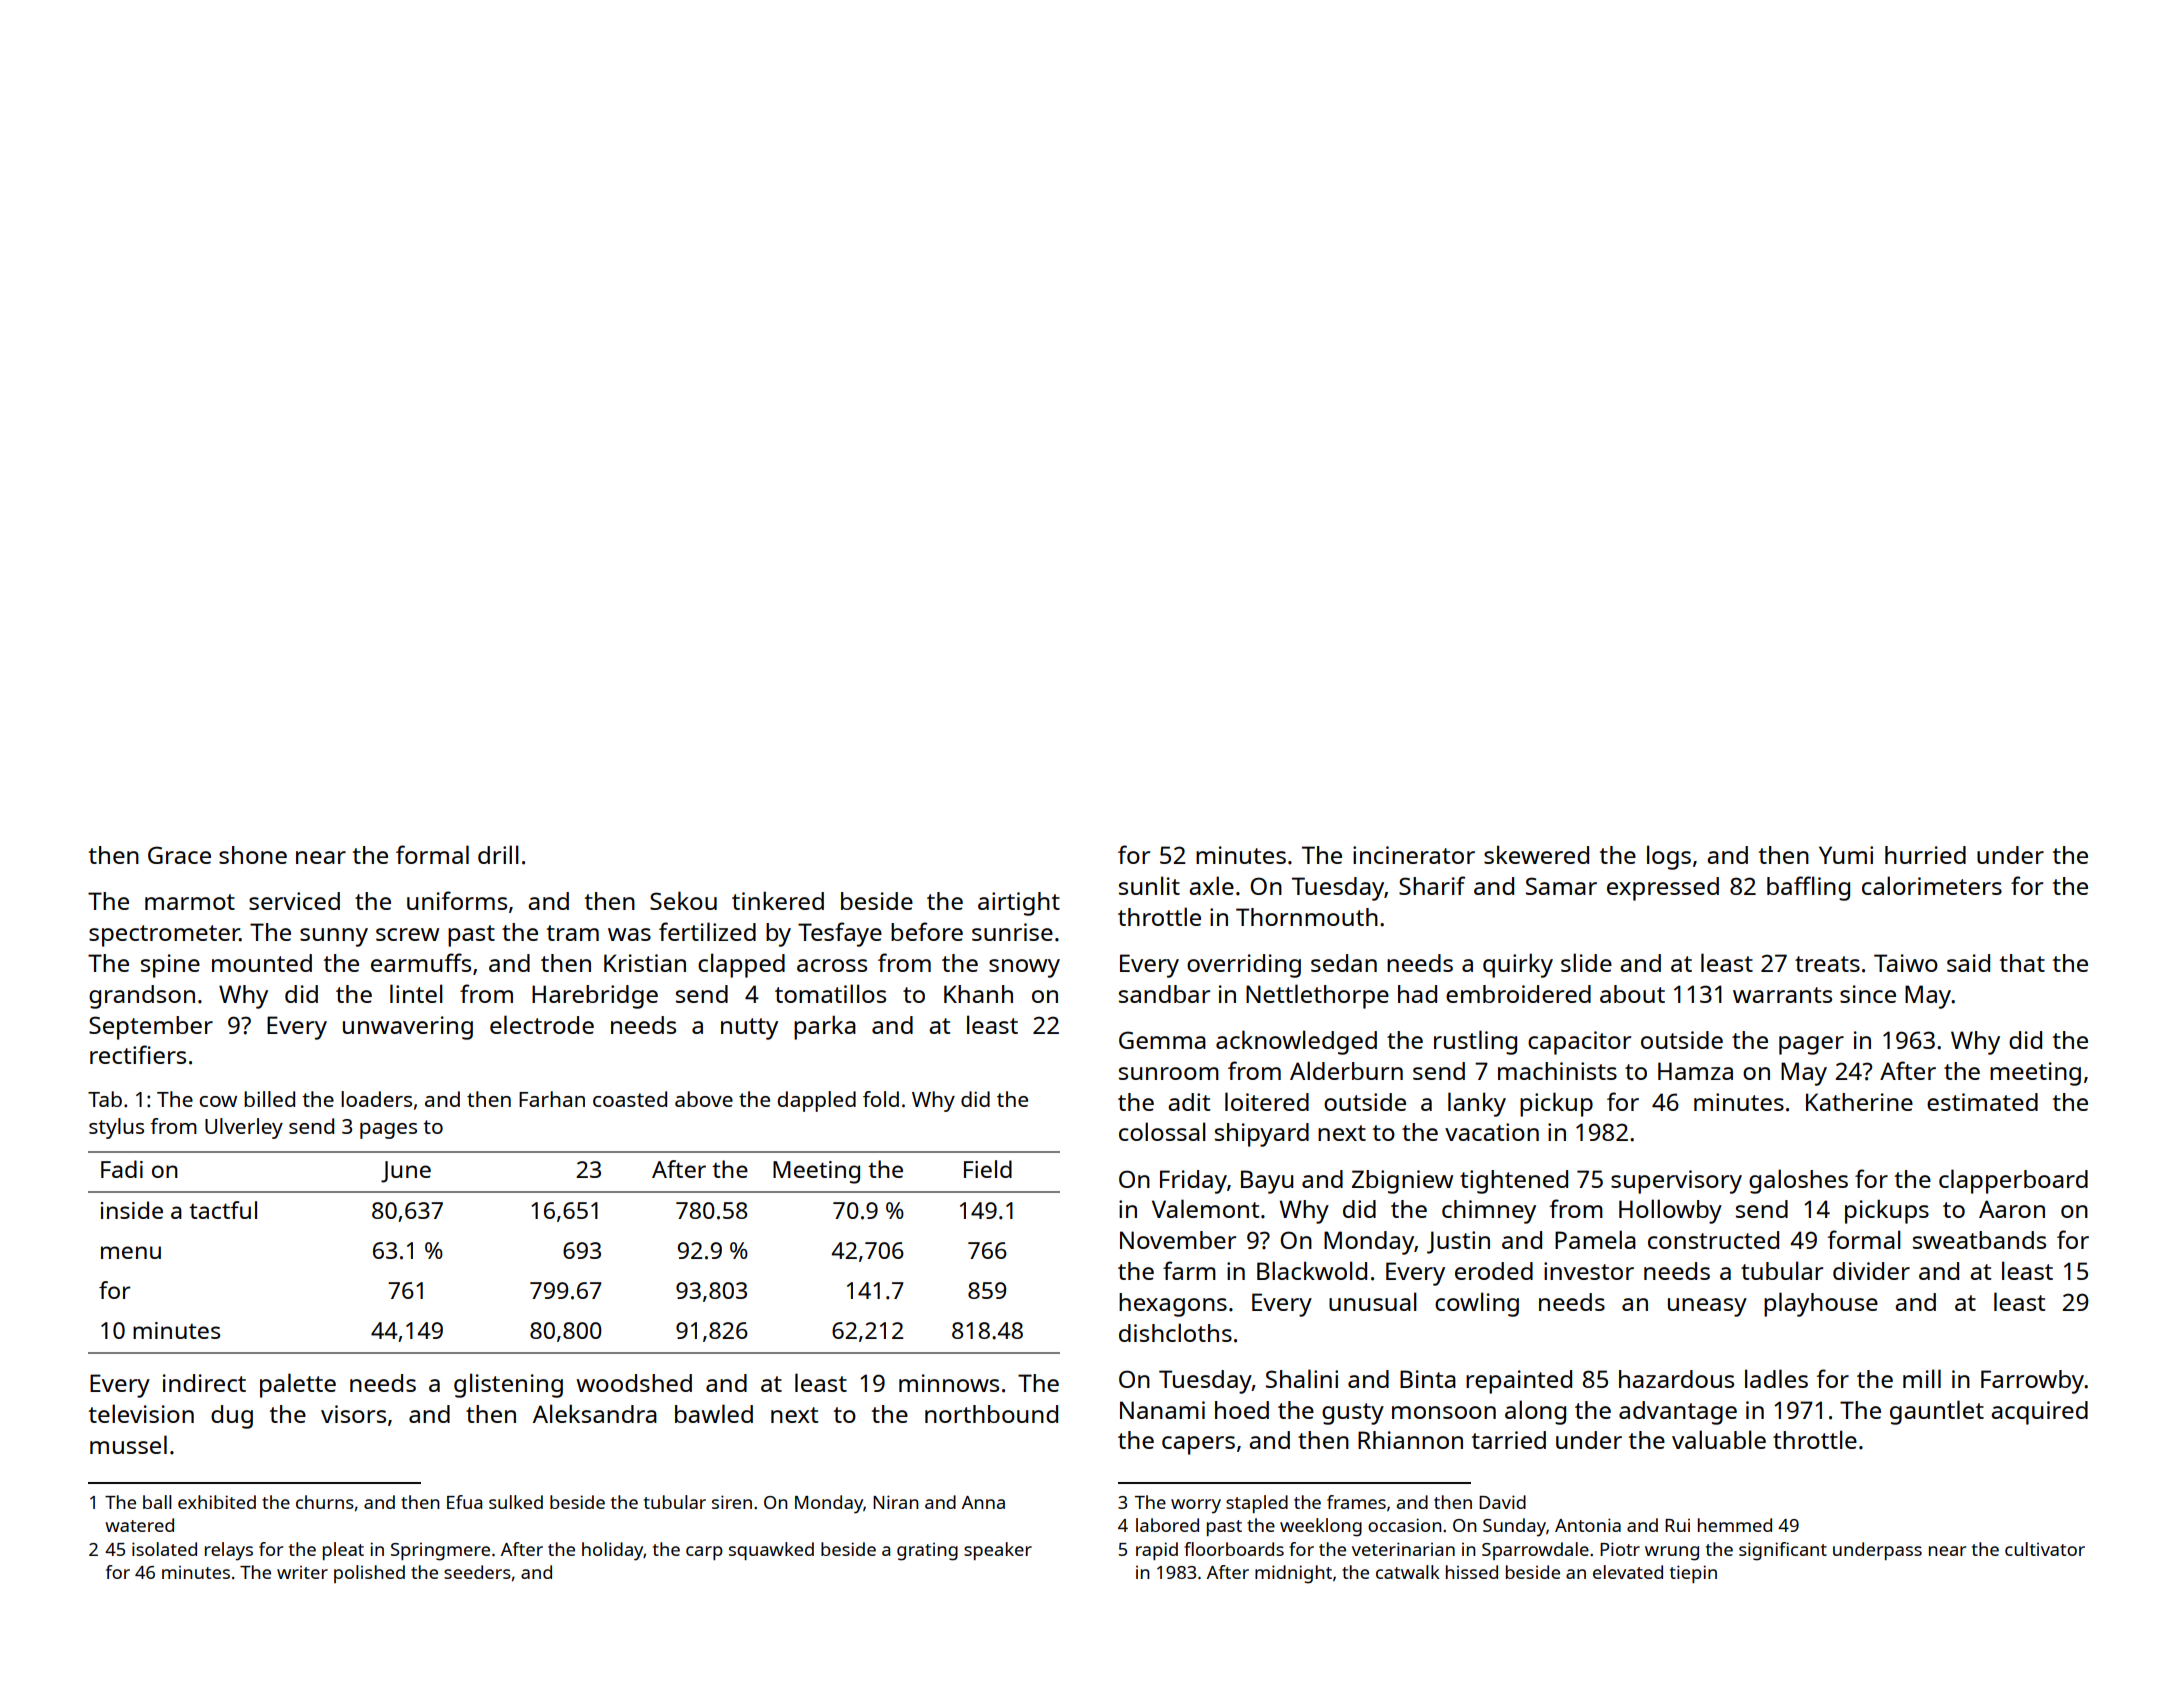 This screenshot has height=1683, width=2178. I want to click on airtight, so click(1019, 904).
